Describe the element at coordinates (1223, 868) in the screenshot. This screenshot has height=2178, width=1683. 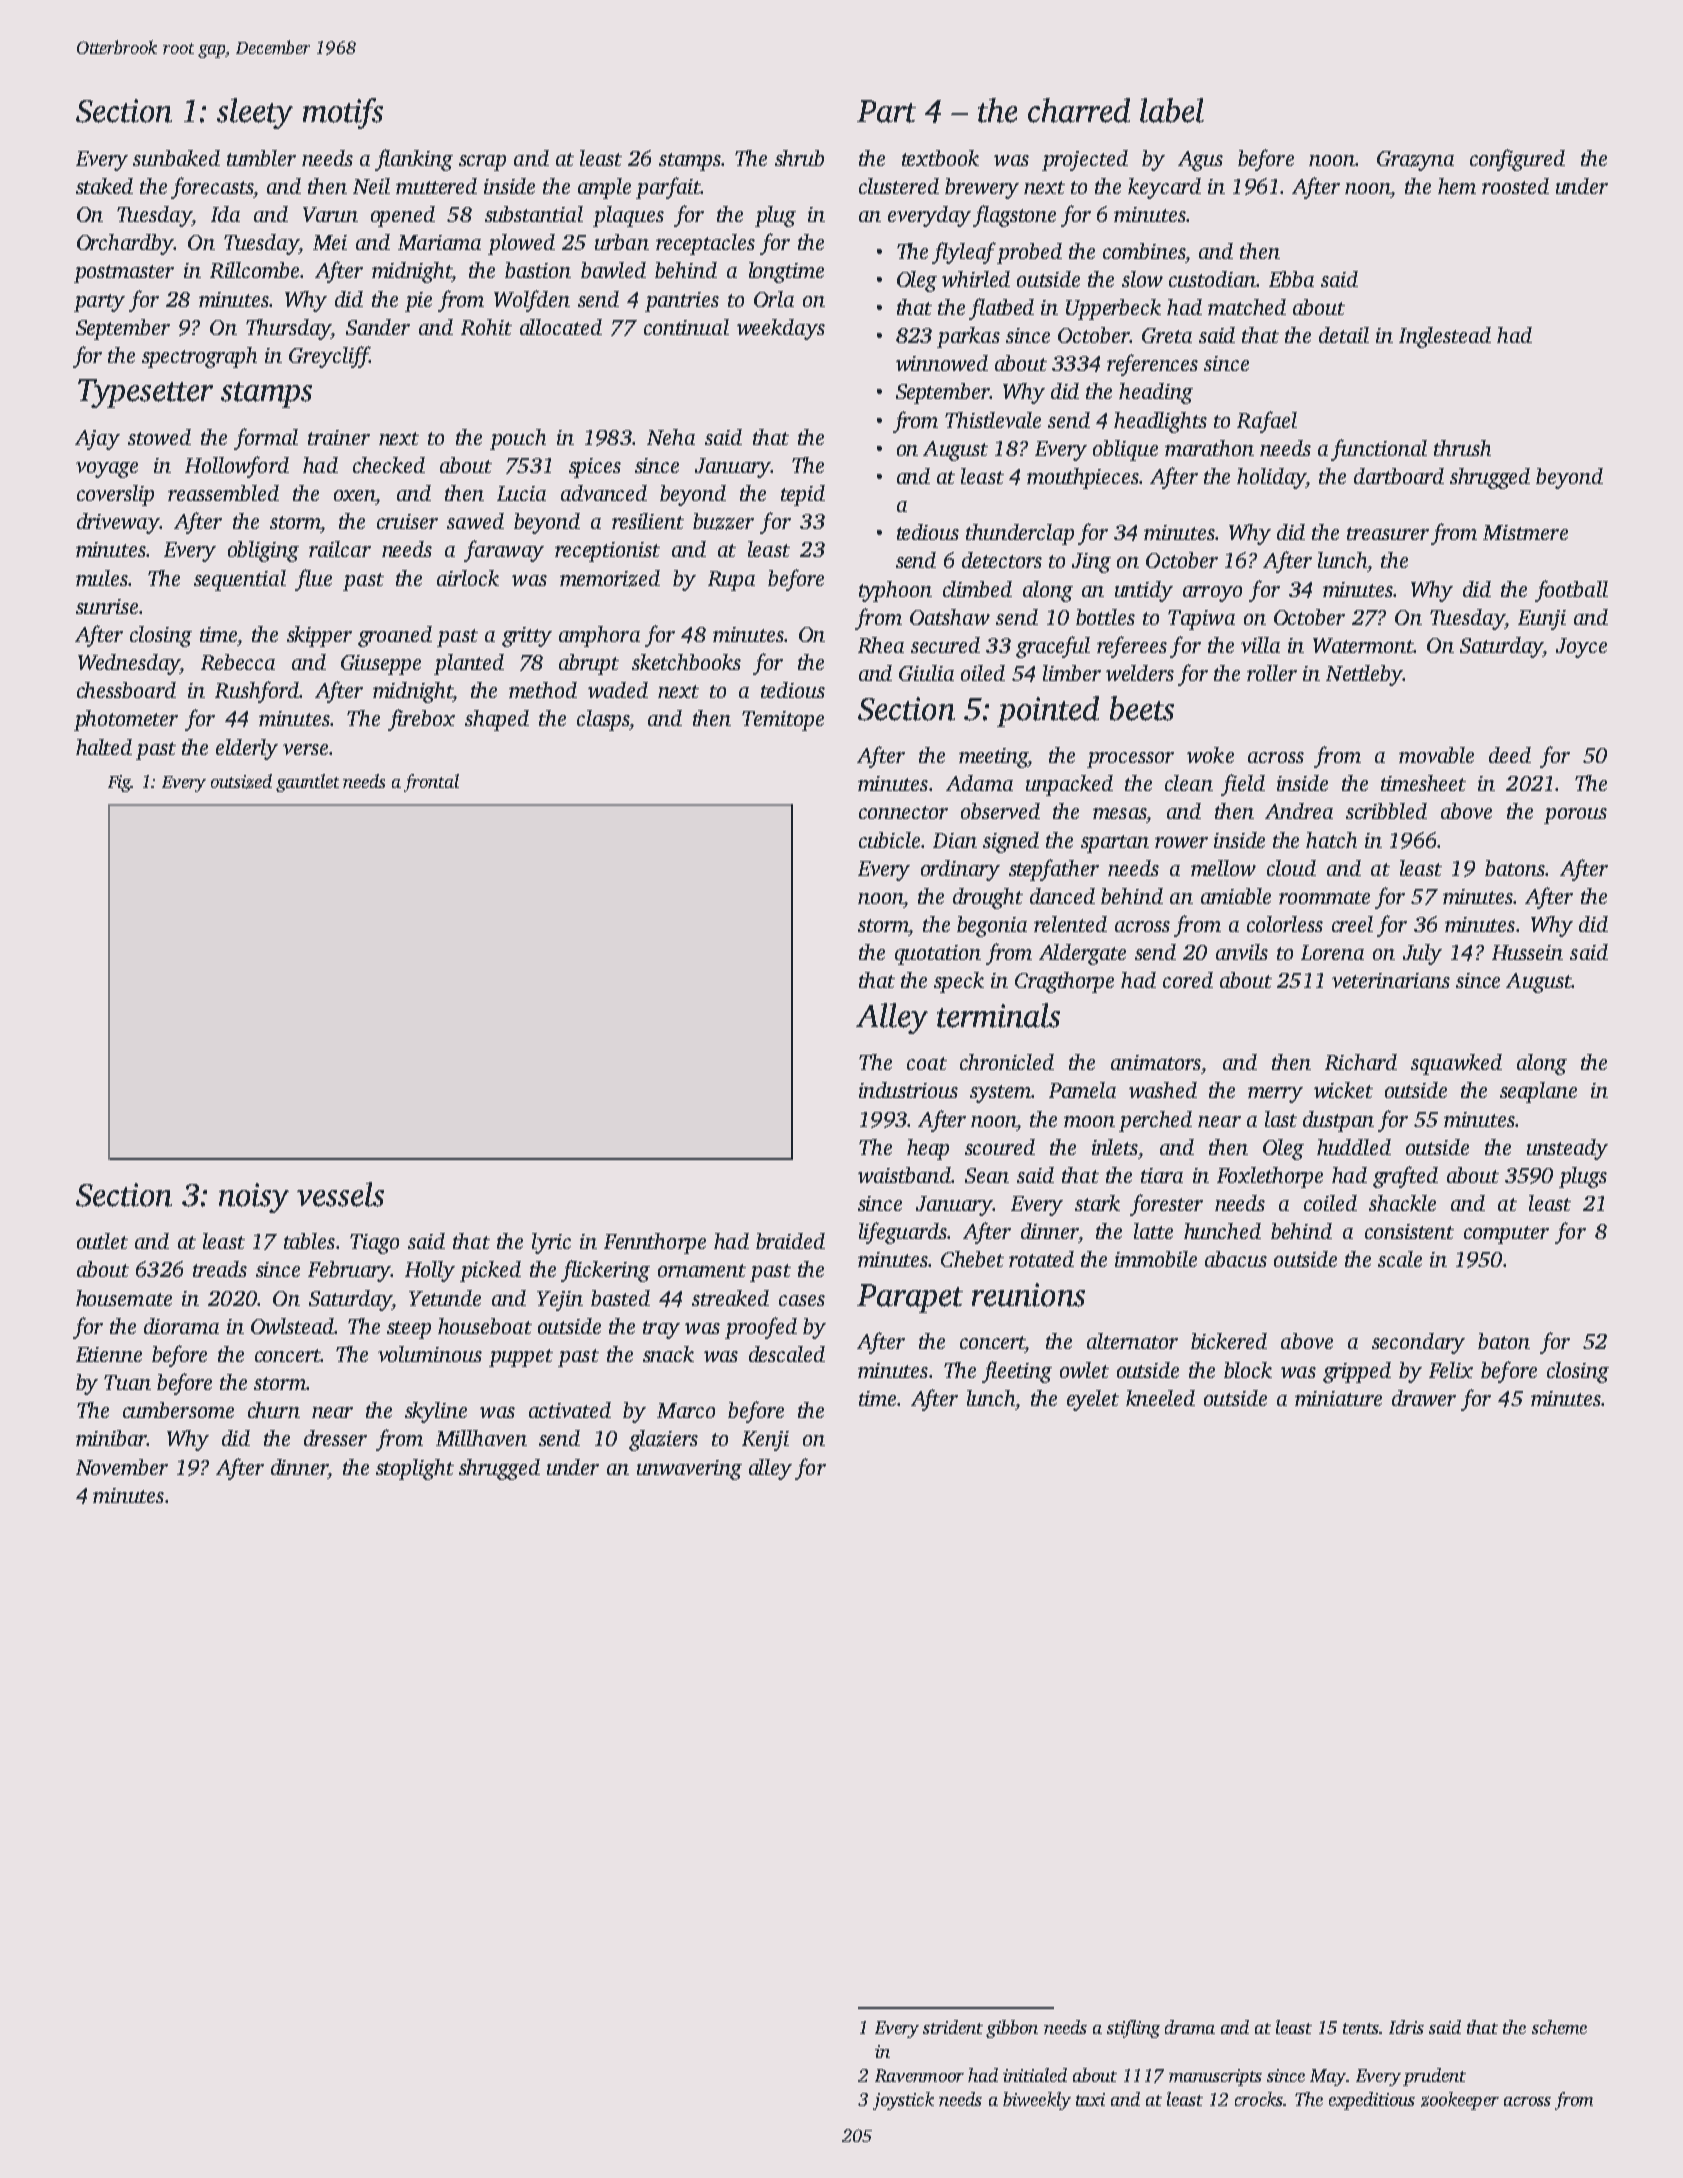
I see `mellow` at that location.
